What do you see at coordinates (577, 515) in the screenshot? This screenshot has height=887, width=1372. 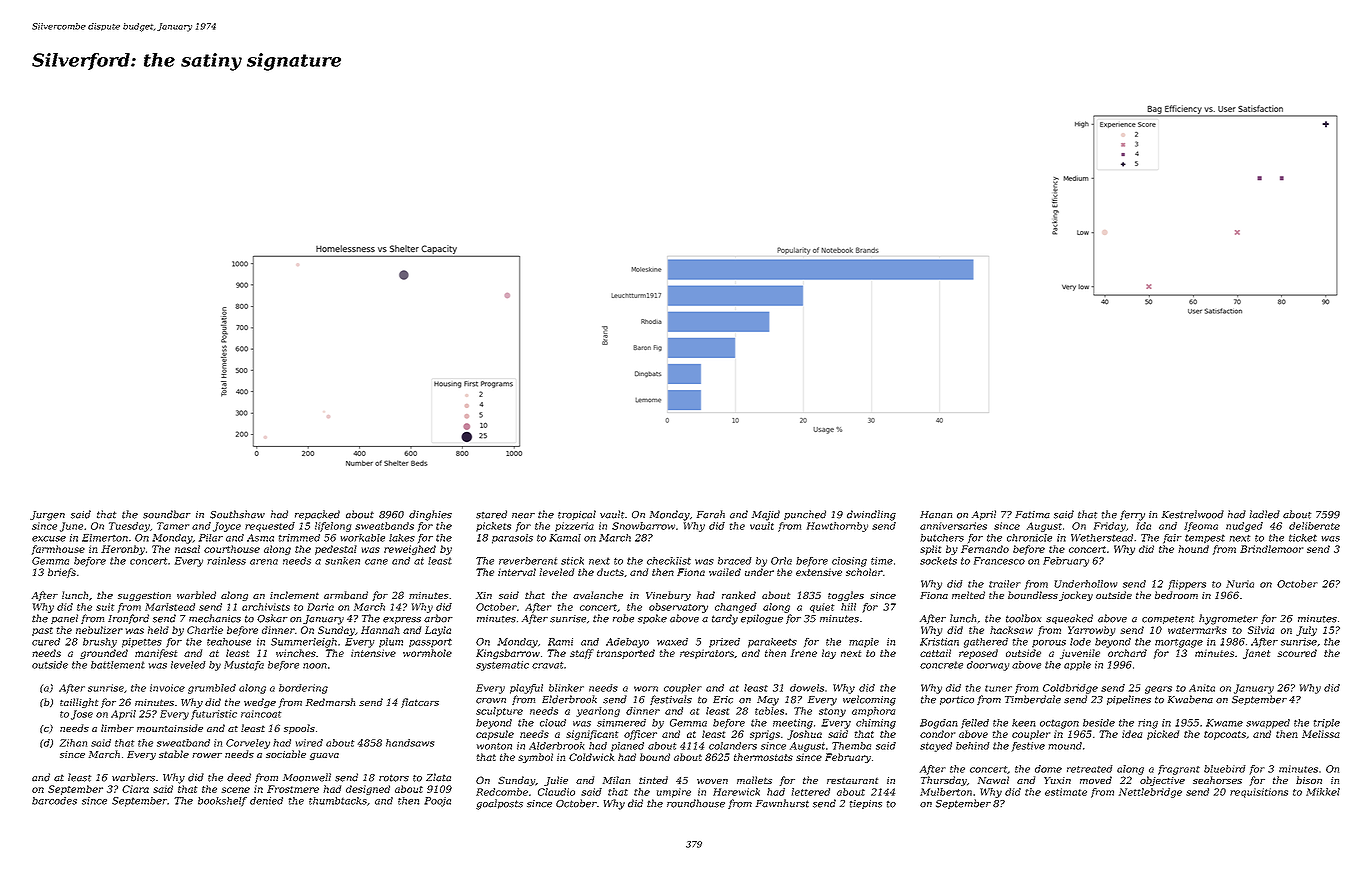 I see `tropical` at bounding box center [577, 515].
